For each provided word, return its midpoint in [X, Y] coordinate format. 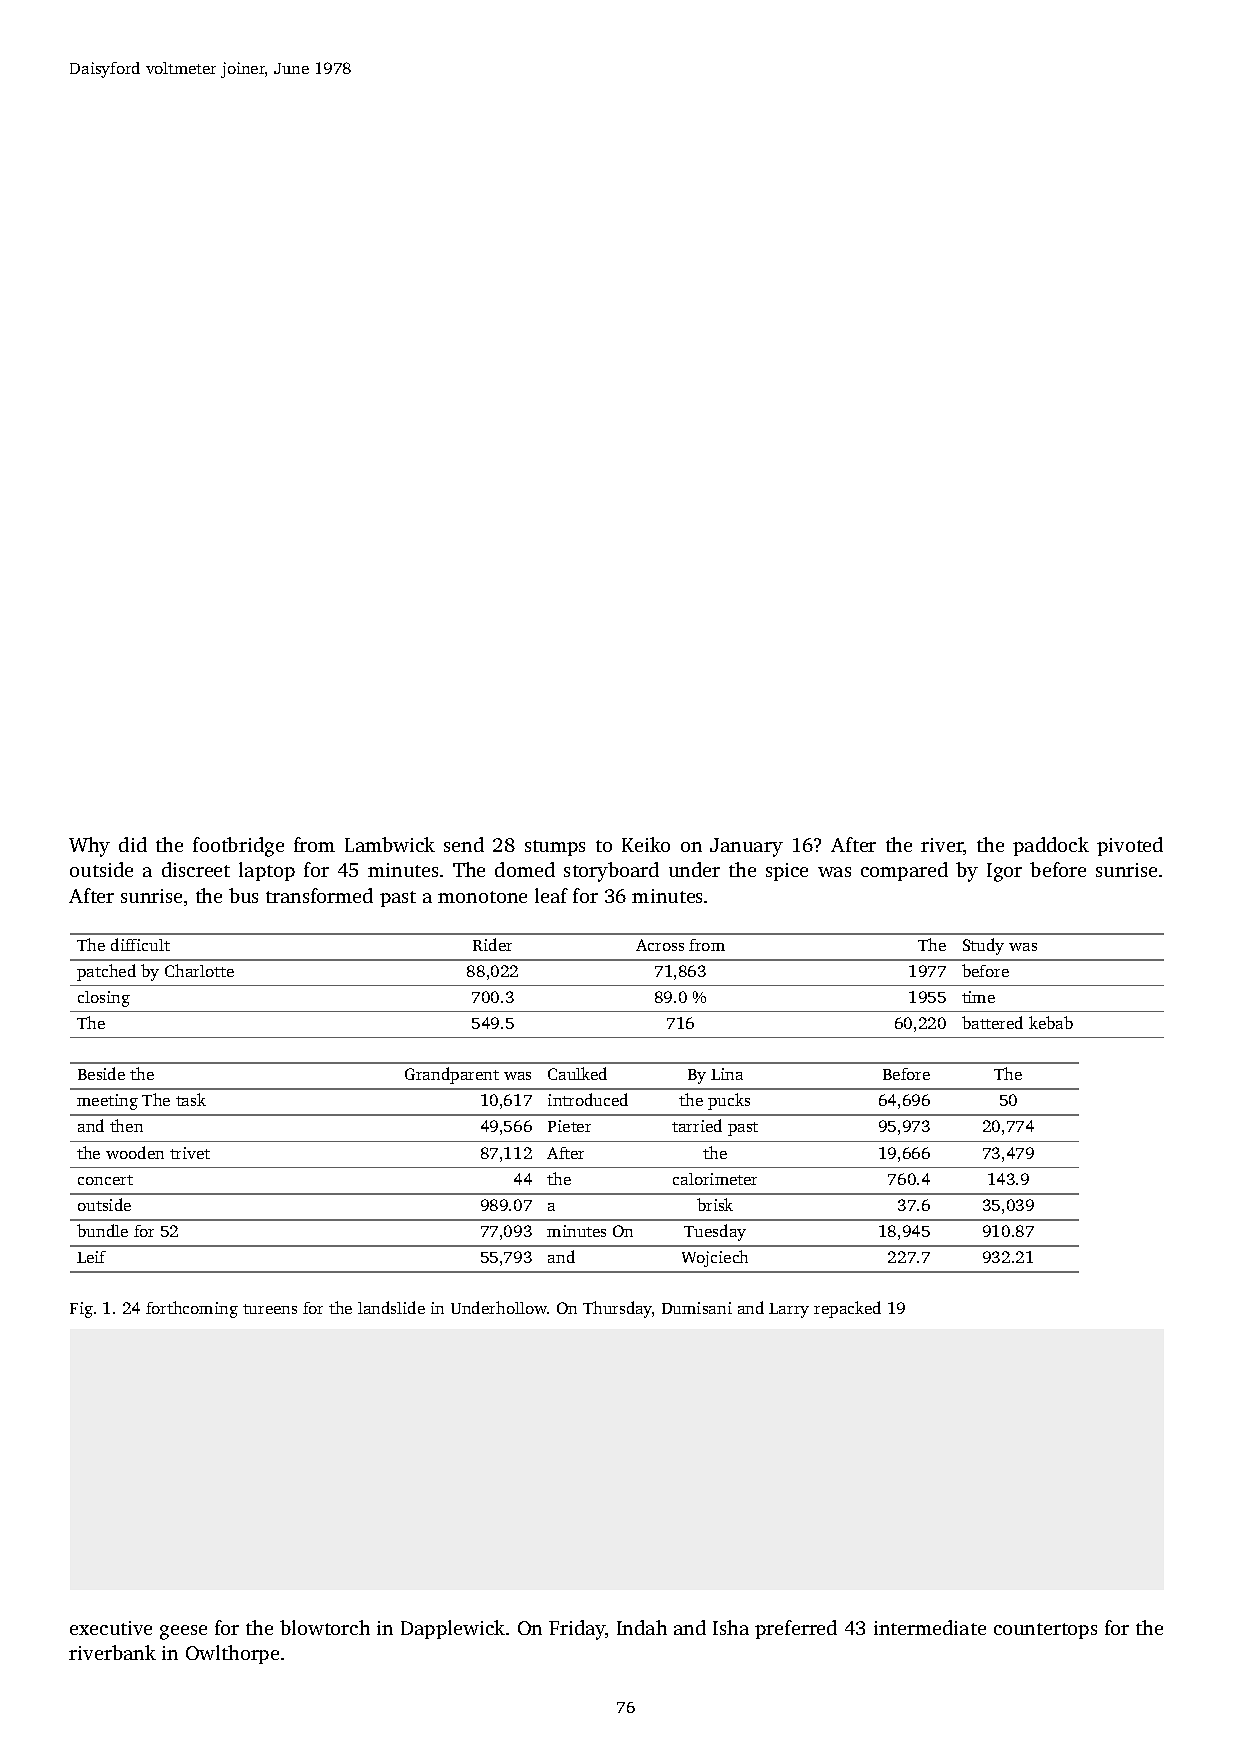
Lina [727, 1074]
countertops [1045, 1631]
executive [111, 1628]
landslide [391, 1307]
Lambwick [390, 844]
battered [992, 1022]
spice [787, 872]
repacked [847, 1309]
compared [904, 871]
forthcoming [192, 1309]
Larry [789, 1310]
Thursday [617, 1309]
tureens [270, 1309]
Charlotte [199, 970]
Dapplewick [453, 1629]
